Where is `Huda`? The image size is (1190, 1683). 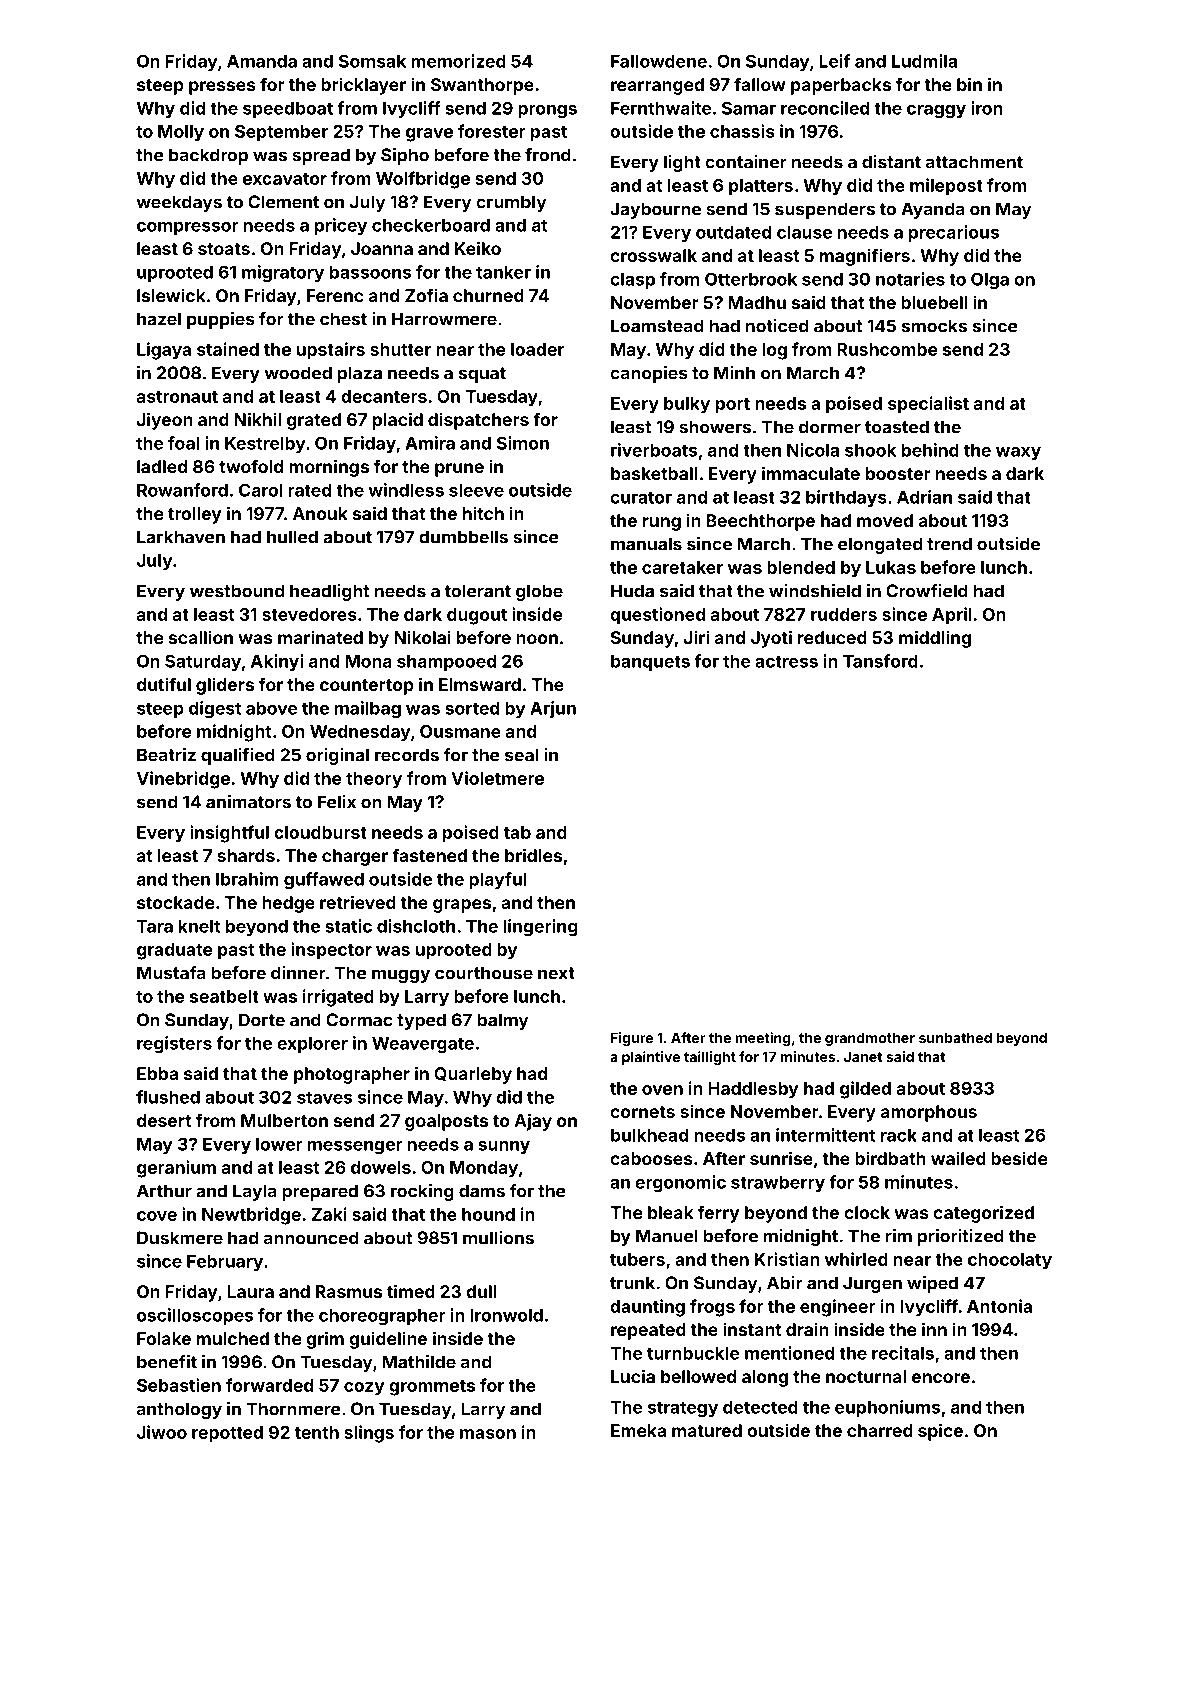 Huda is located at coordinates (632, 591).
